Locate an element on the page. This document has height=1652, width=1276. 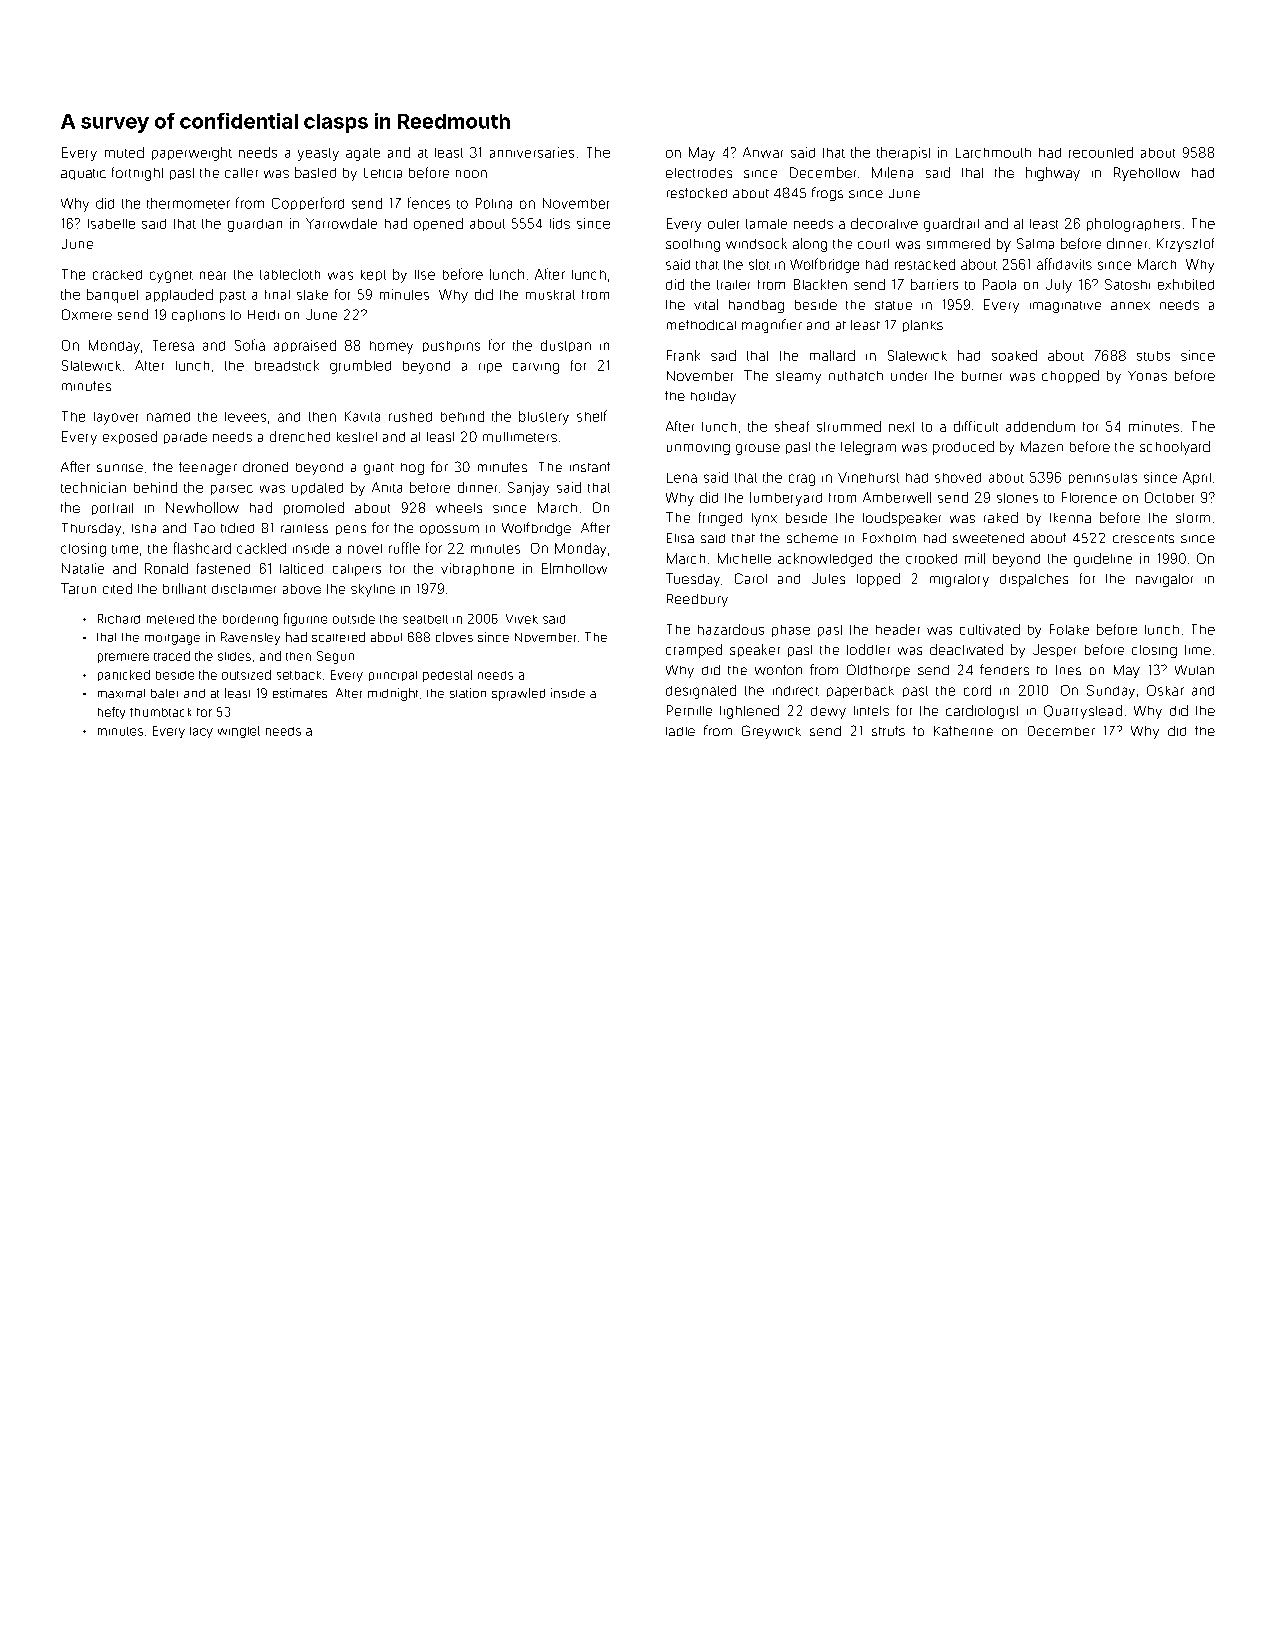
lacy is located at coordinates (201, 732).
